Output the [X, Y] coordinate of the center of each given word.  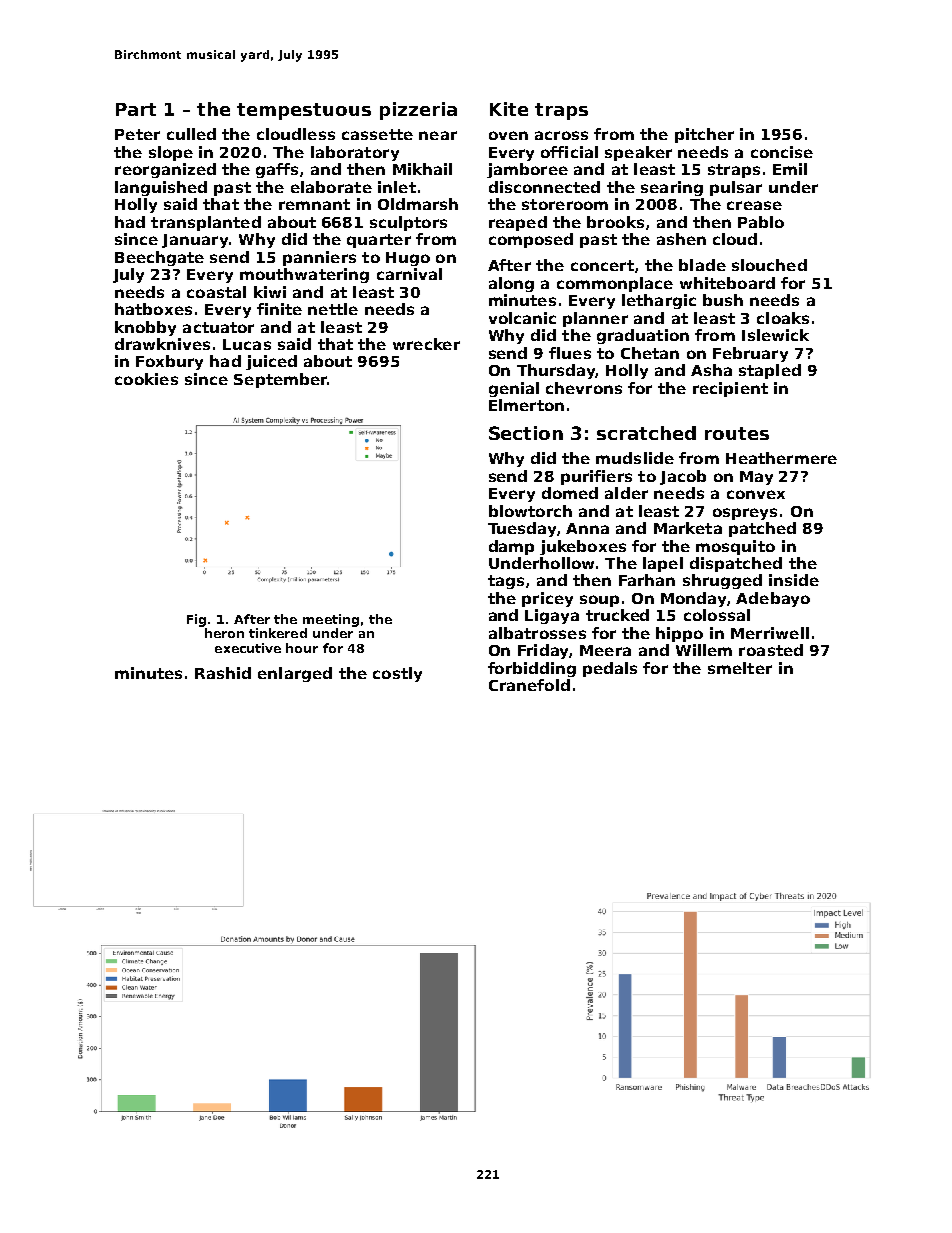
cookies [146, 379]
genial [514, 389]
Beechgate [159, 258]
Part [136, 109]
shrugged [722, 581]
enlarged [295, 674]
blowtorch [530, 511]
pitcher [704, 135]
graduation [643, 336]
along [511, 284]
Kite [509, 109]
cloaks [783, 318]
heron [224, 633]
